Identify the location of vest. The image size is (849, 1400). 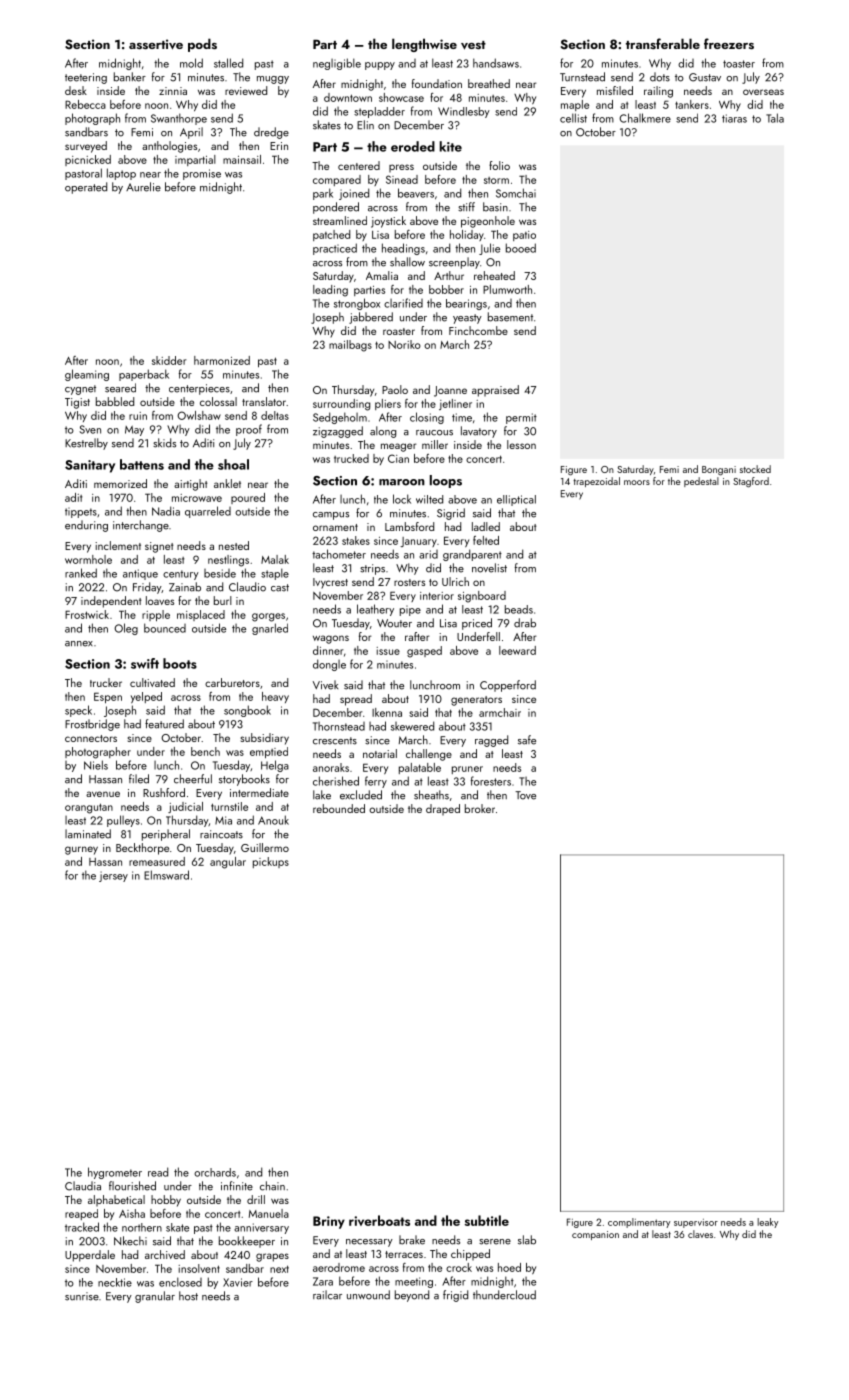
(473, 45).
